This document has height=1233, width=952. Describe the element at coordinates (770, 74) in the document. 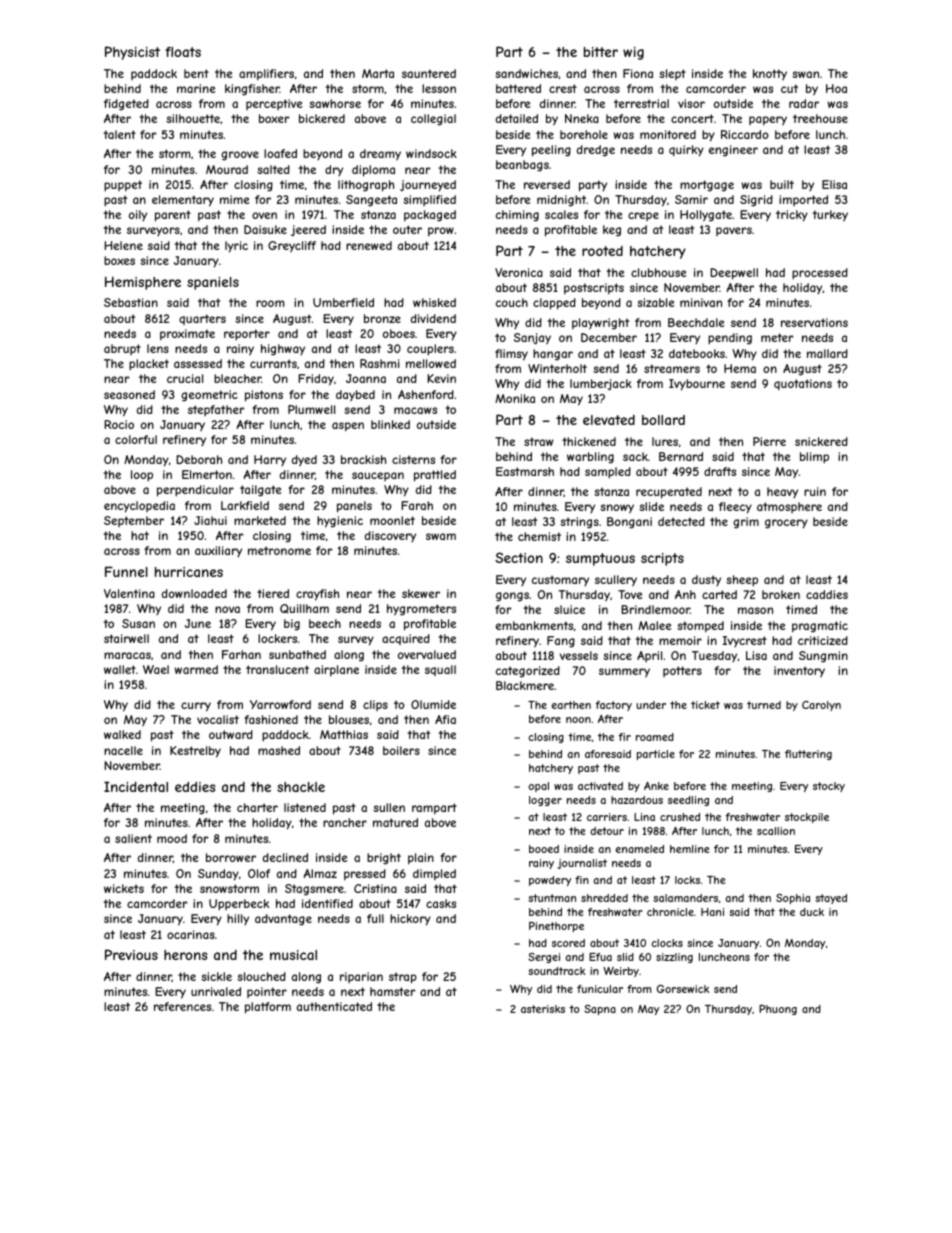

I see `knotty` at that location.
